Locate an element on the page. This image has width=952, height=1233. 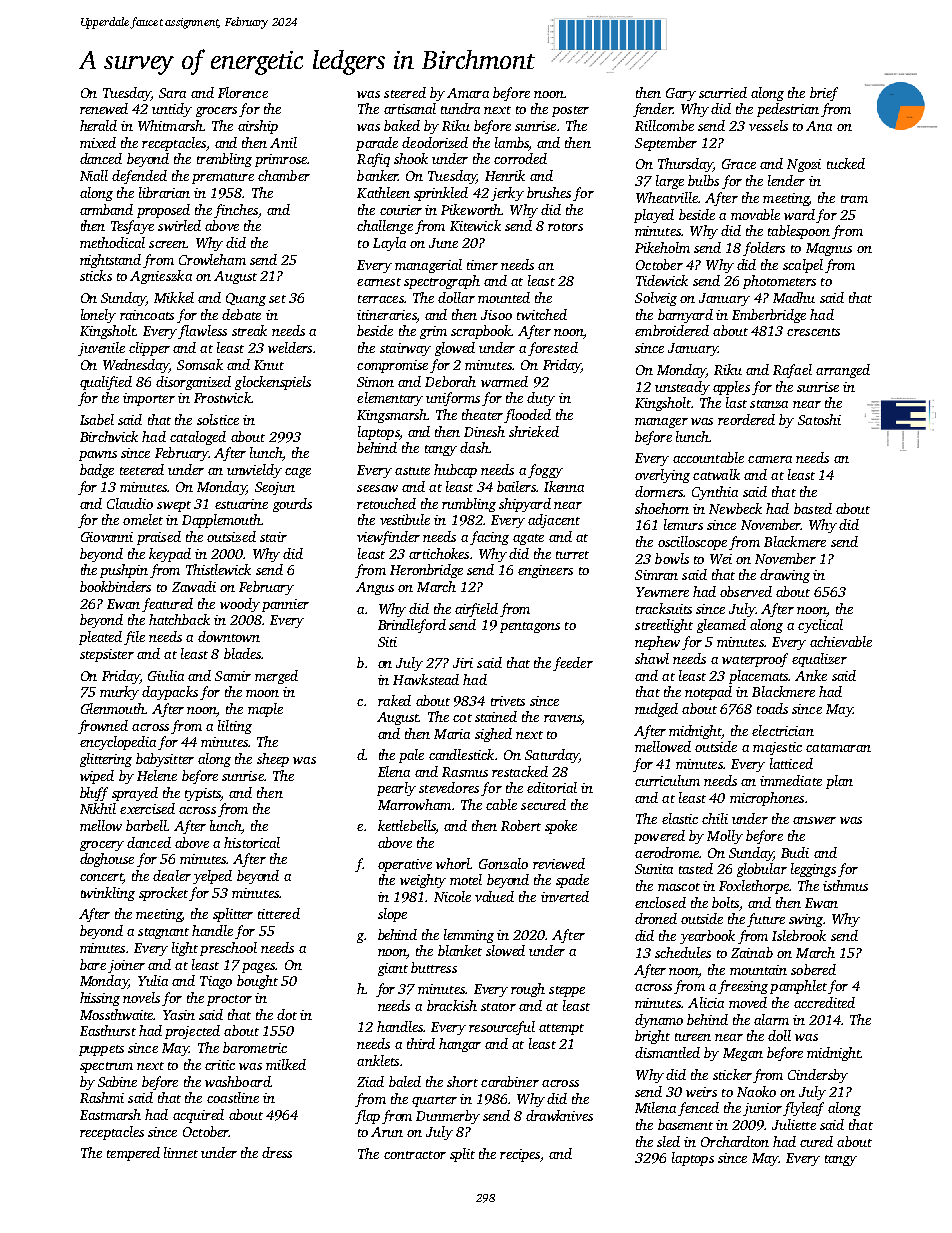
Giovanni is located at coordinates (107, 537).
